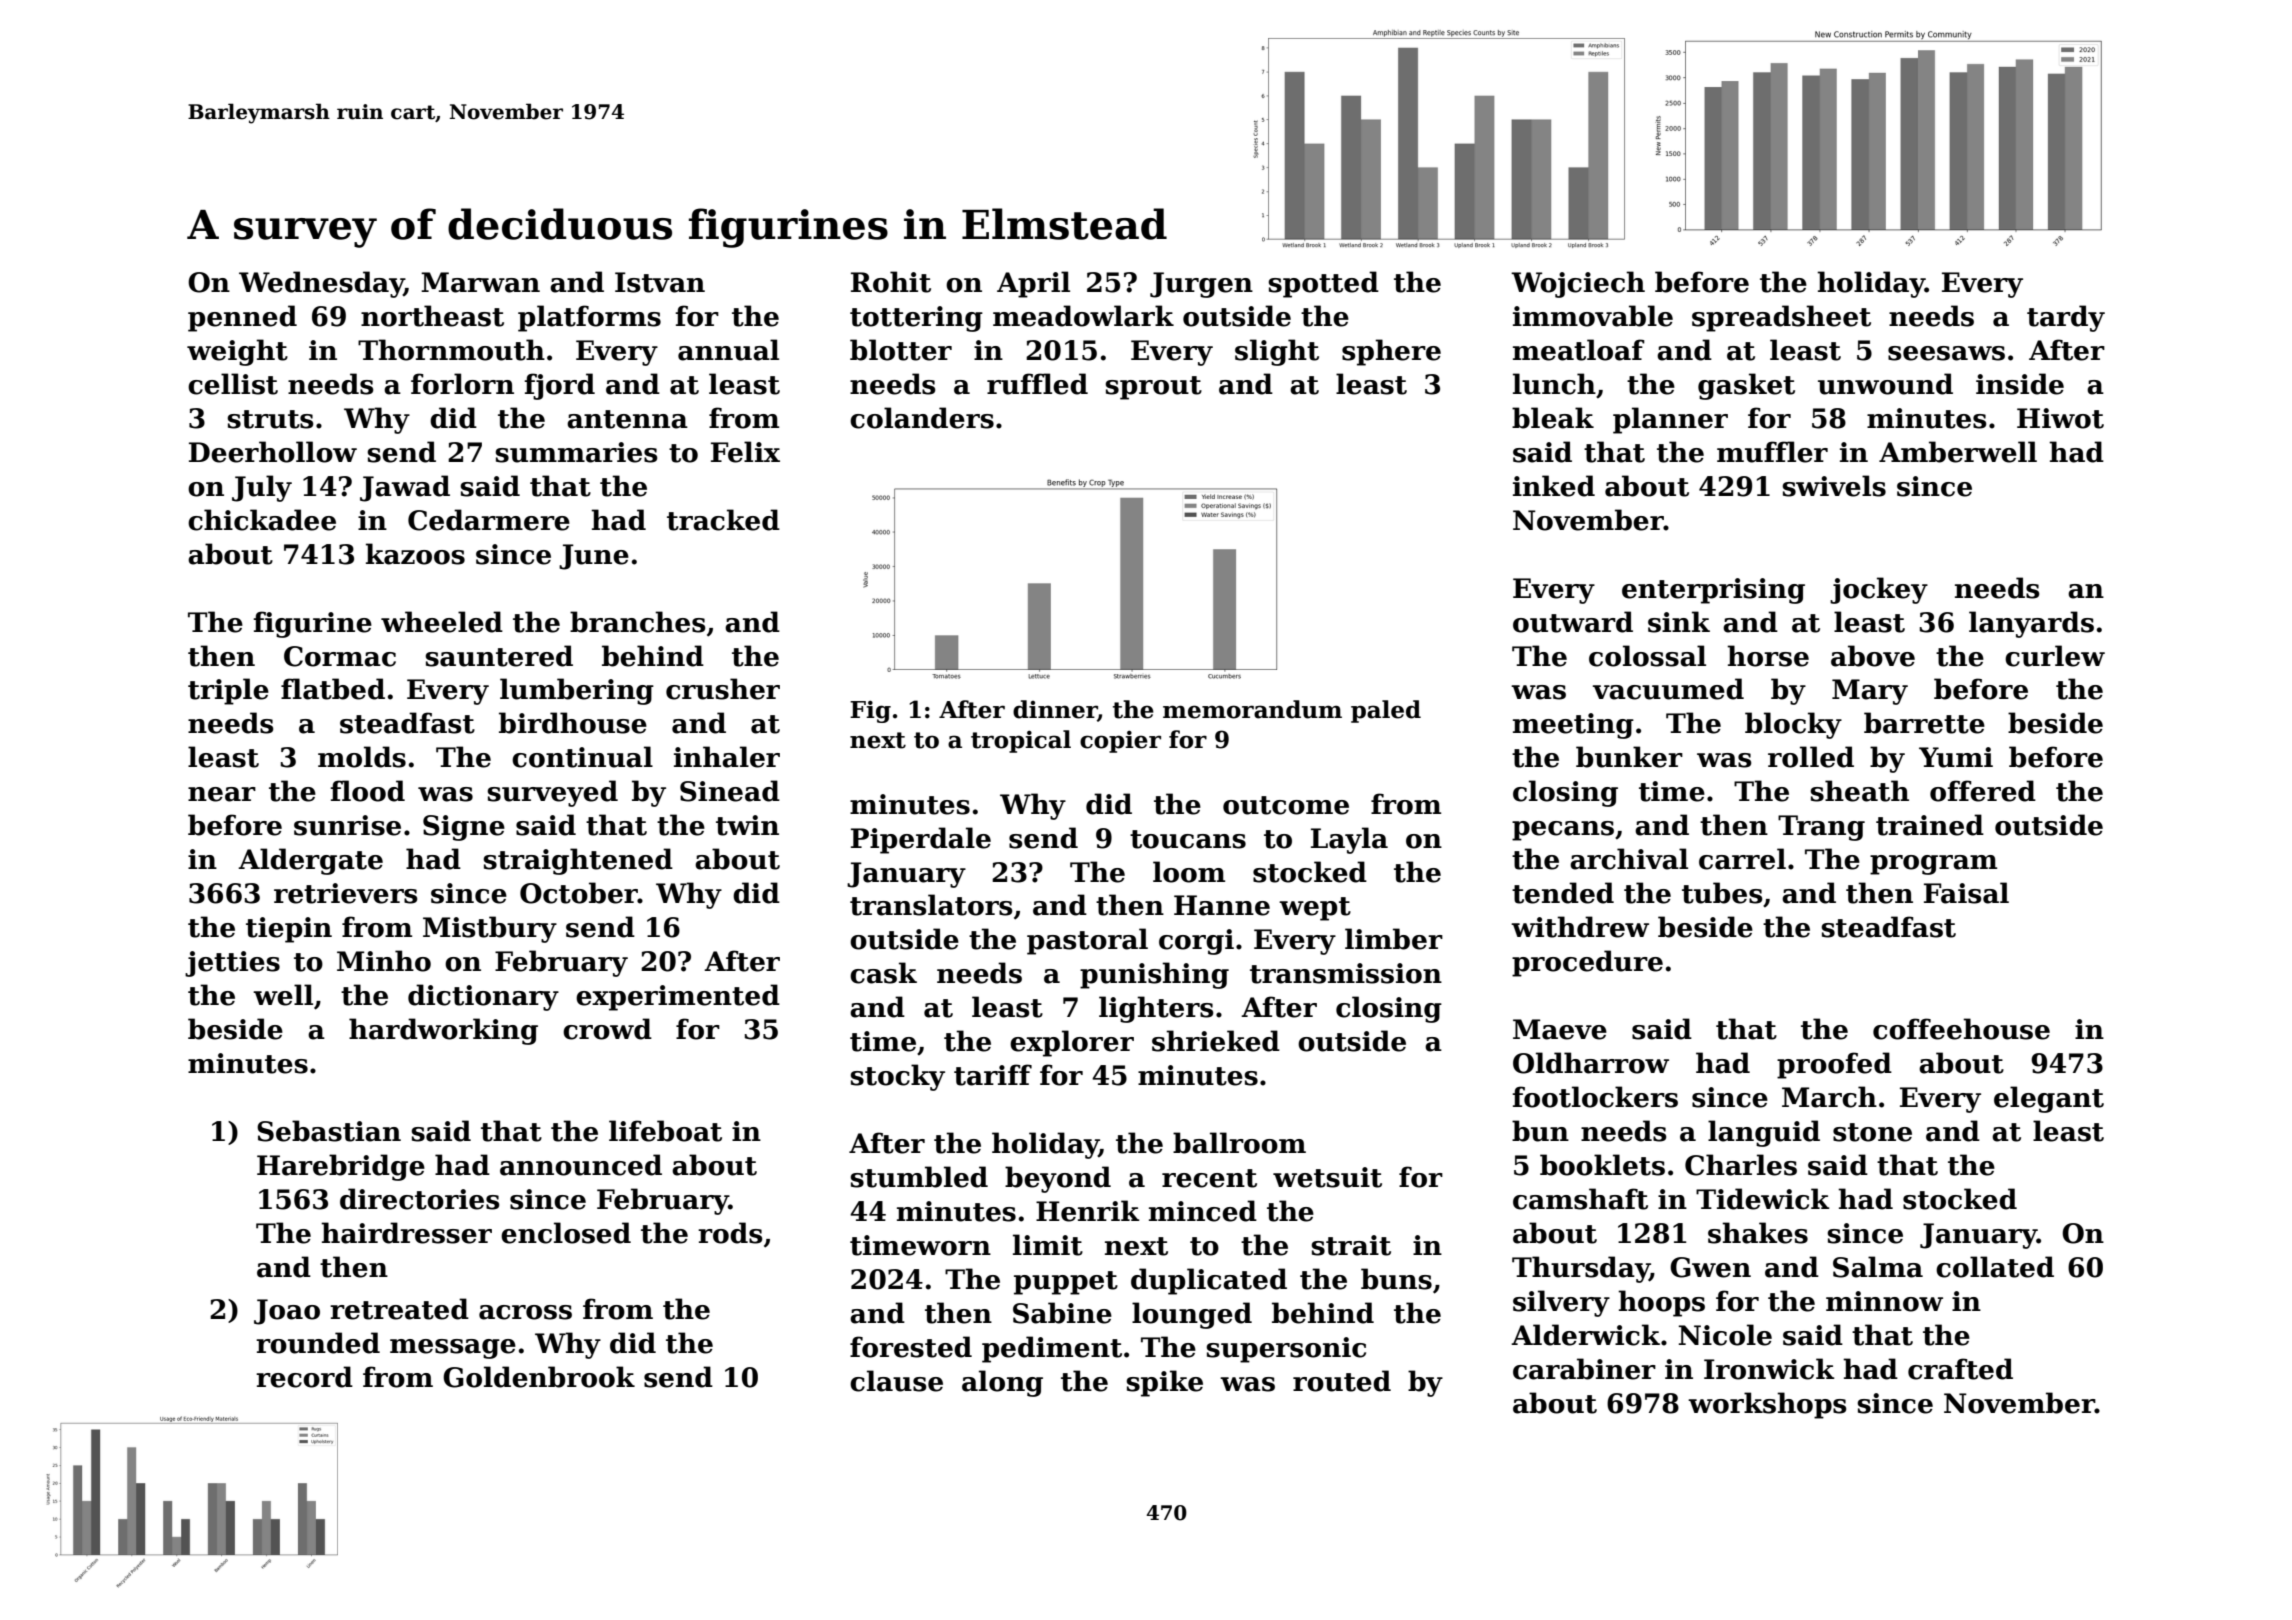 Image resolution: width=2292 pixels, height=1620 pixels. What do you see at coordinates (896, 1381) in the screenshot?
I see `clause` at bounding box center [896, 1381].
